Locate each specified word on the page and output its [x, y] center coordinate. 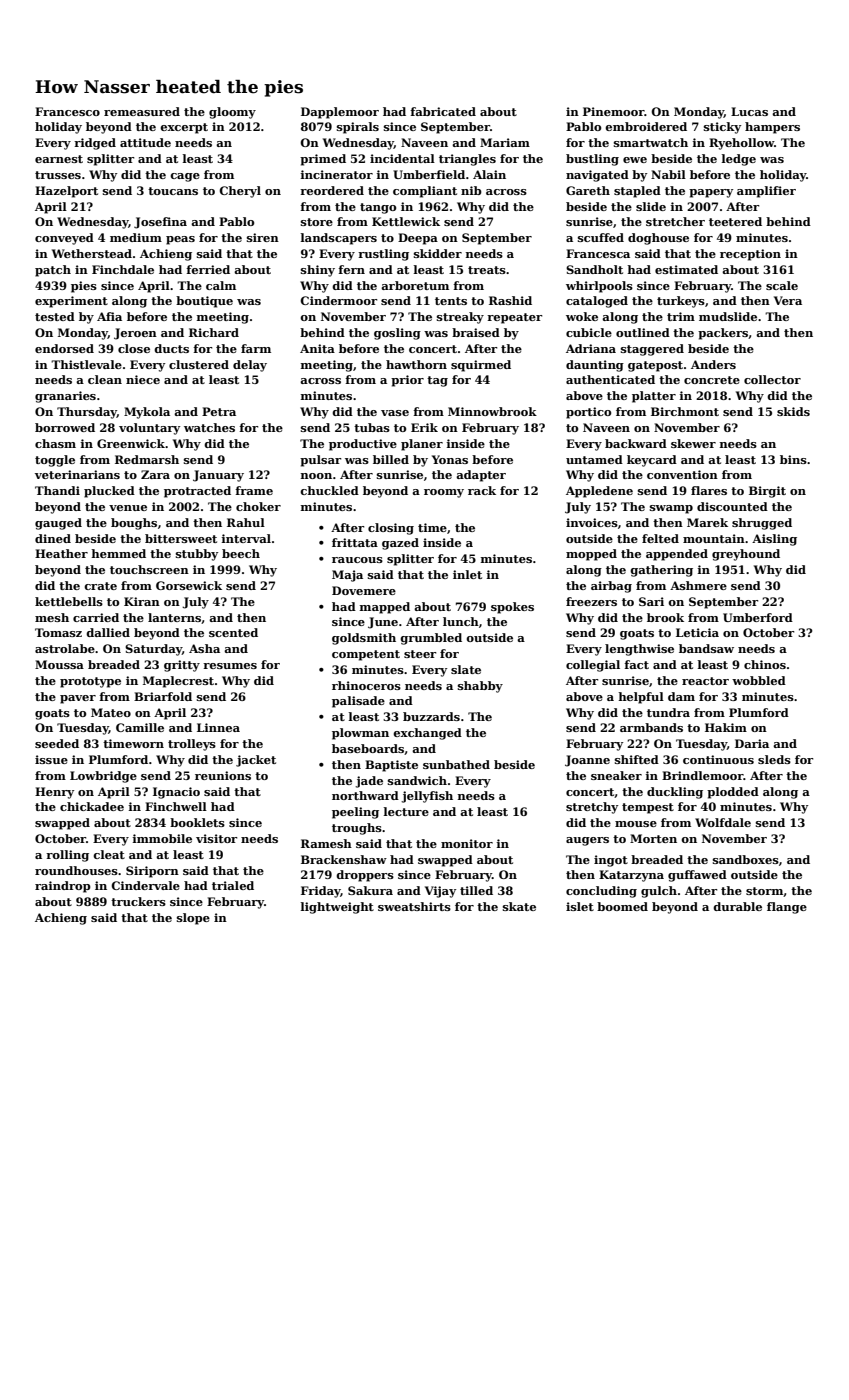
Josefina [160, 223]
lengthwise [639, 650]
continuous [718, 759]
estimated [686, 269]
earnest [59, 159]
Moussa [59, 664]
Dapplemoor [340, 113]
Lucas [749, 111]
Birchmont [685, 411]
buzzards [431, 716]
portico [588, 413]
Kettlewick [406, 221]
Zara [155, 474]
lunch [461, 621]
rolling [67, 856]
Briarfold [163, 696]
